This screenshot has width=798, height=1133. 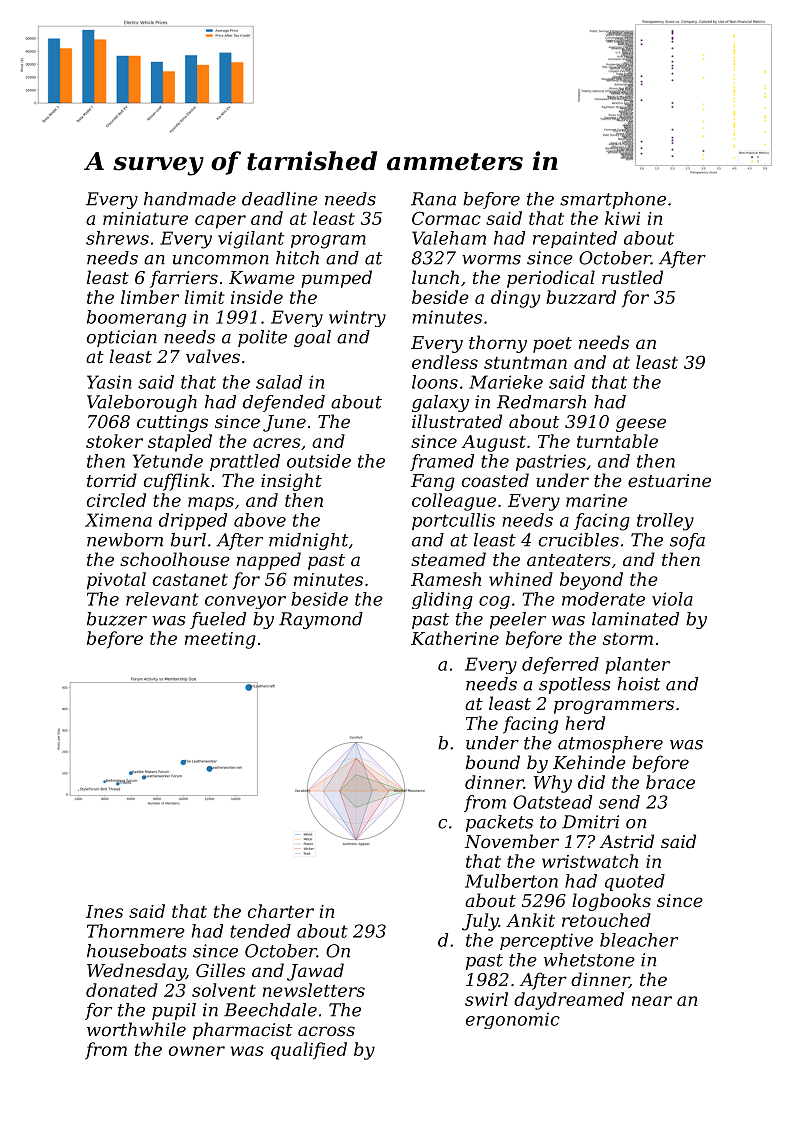 I want to click on limit, so click(x=205, y=297).
